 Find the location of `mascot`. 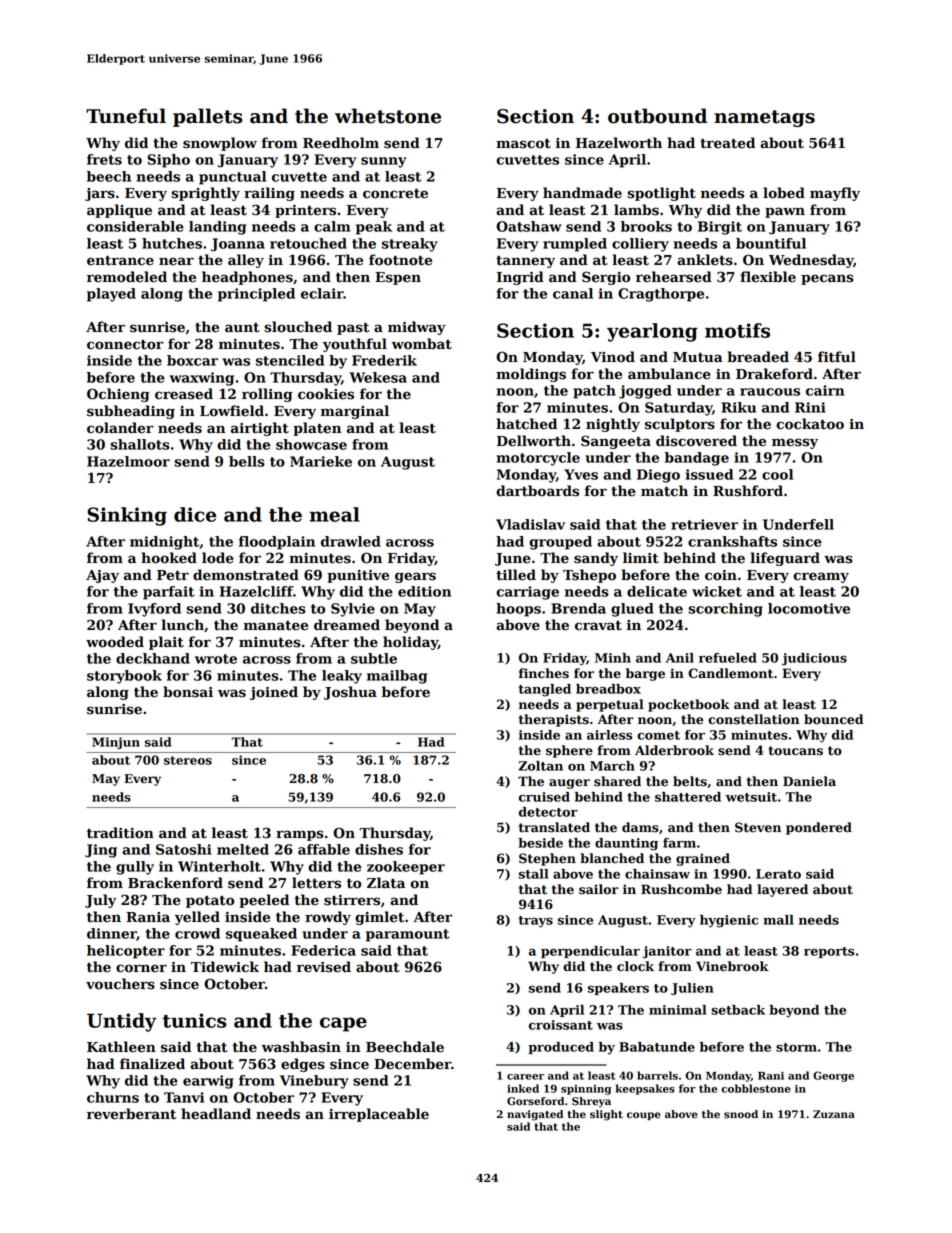

mascot is located at coordinates (523, 144).
